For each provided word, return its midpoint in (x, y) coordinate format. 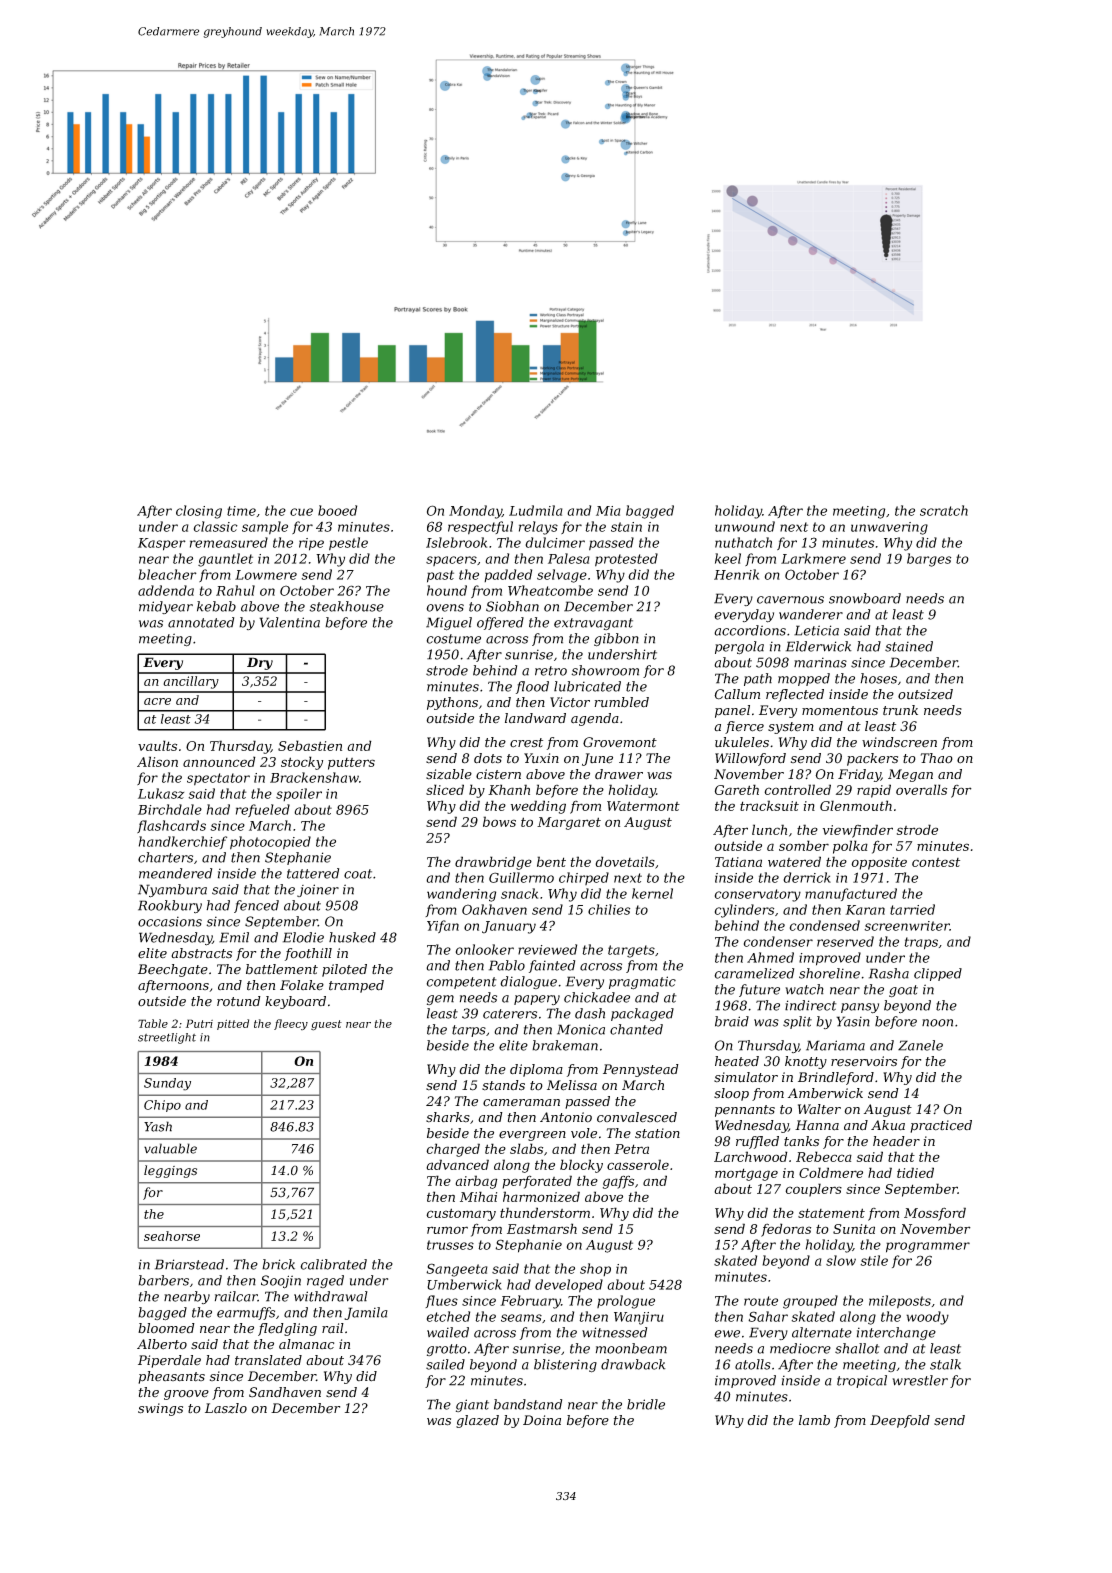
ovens (445, 608)
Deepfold (900, 1421)
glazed (477, 1421)
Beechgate (173, 970)
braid (732, 1021)
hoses (878, 678)
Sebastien (310, 745)
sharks (448, 1117)
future (759, 990)
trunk (900, 710)
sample (265, 528)
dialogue (528, 982)
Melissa (572, 1085)
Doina (542, 1420)
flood (532, 687)
